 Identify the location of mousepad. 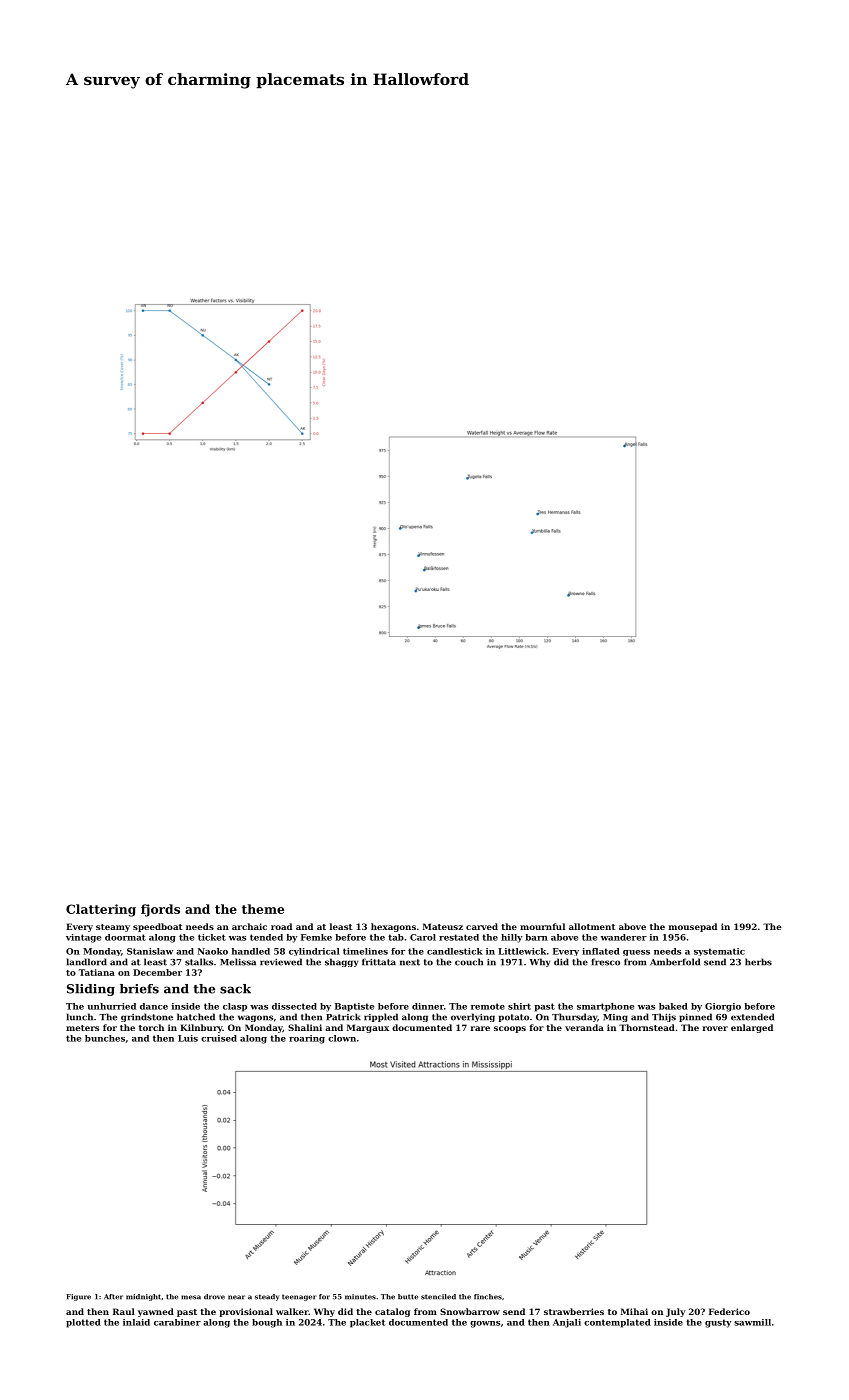
(693, 927).
